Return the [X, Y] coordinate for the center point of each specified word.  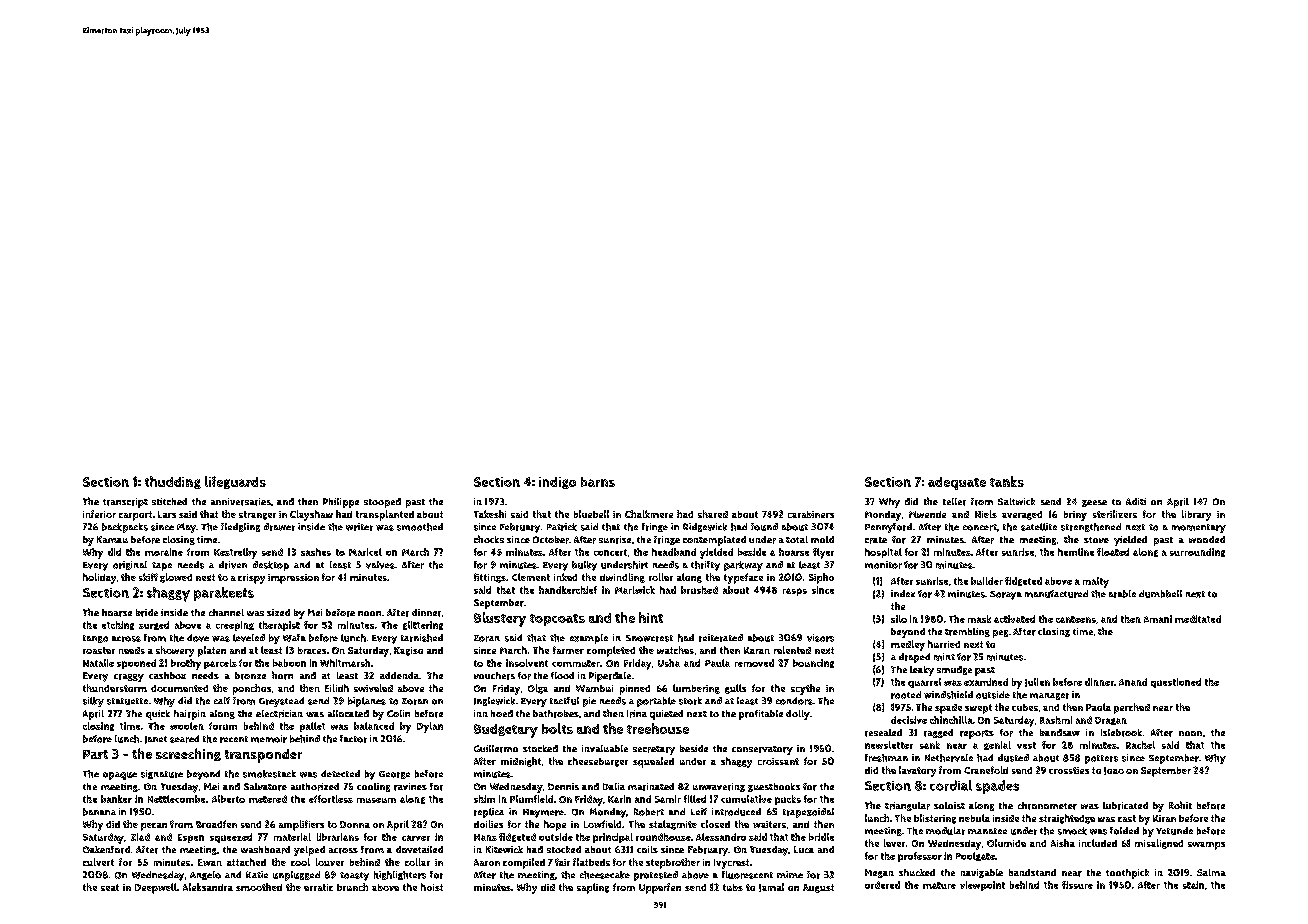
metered [268, 799]
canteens [1076, 619]
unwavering [719, 787]
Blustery [500, 619]
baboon [289, 663]
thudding [173, 482]
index [903, 593]
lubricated [1125, 806]
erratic [318, 887]
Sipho [821, 578]
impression [293, 579]
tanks [1007, 481]
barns [598, 482]
